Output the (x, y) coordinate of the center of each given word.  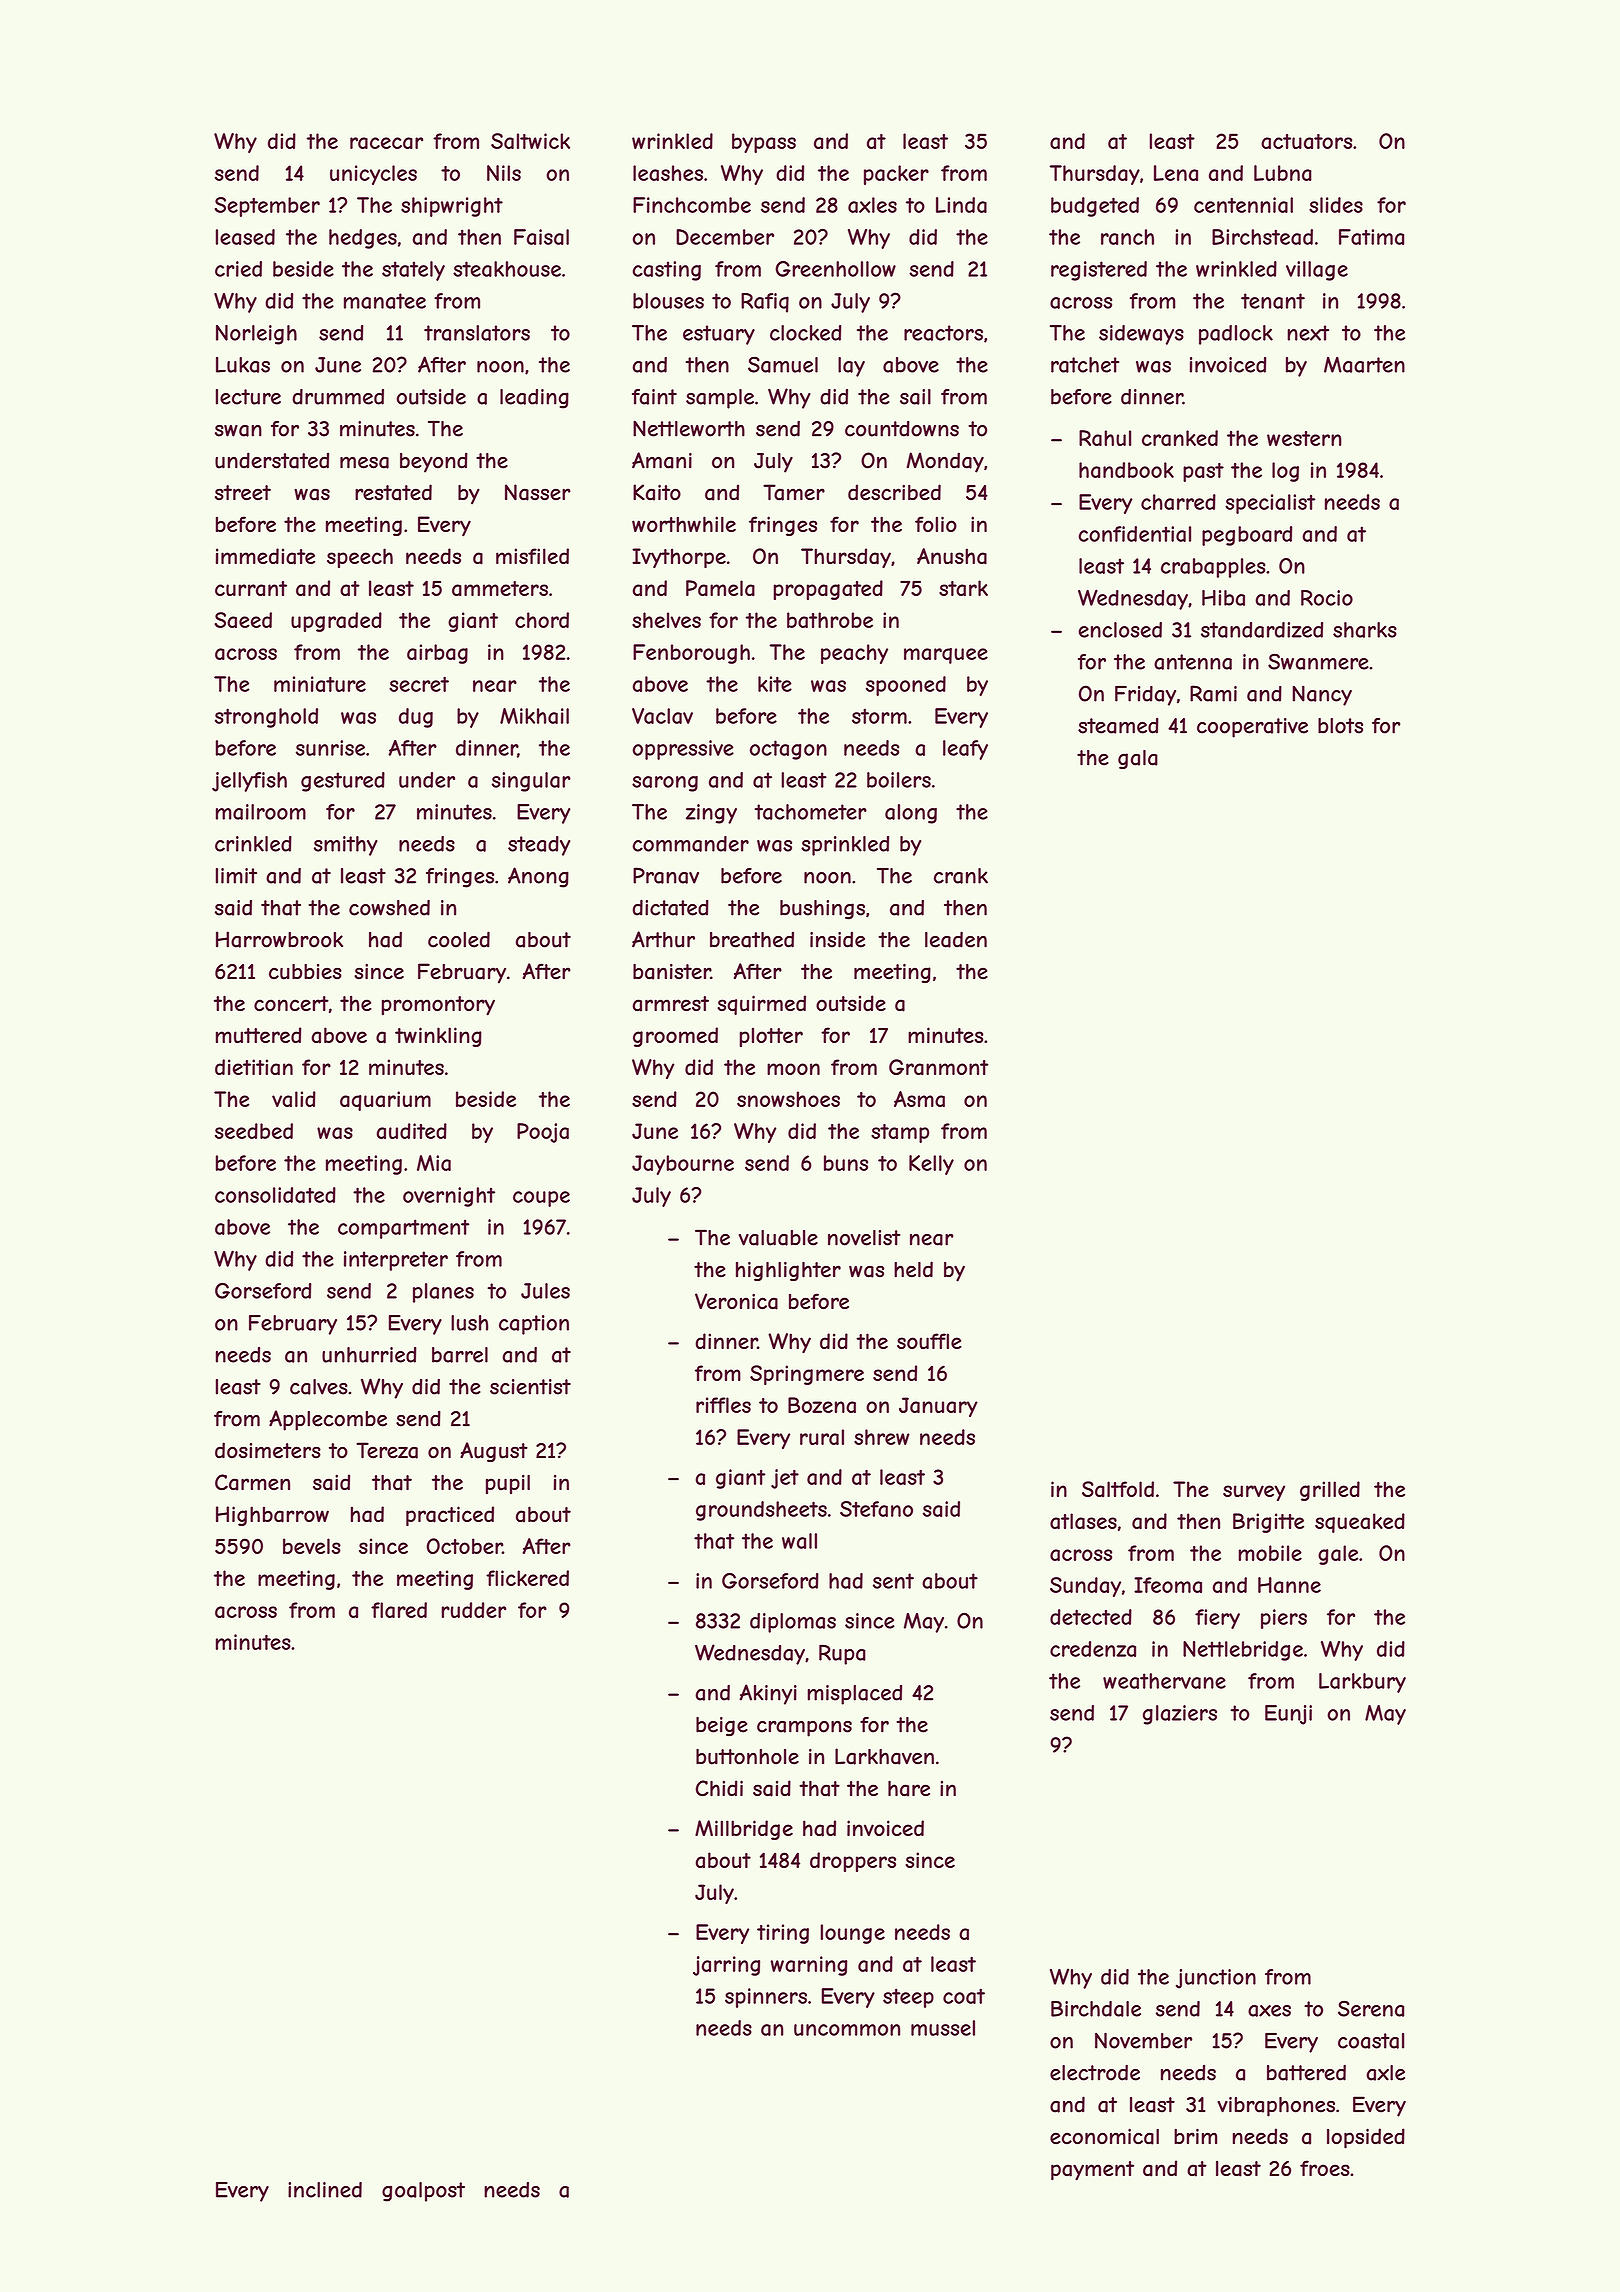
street (243, 493)
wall (799, 1541)
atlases (1083, 1521)
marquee (946, 656)
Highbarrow (272, 1516)
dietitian (254, 1067)
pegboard (1247, 536)
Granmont (939, 1067)
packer (896, 175)
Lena (1176, 173)
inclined (325, 2190)
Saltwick (530, 141)
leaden (956, 939)
